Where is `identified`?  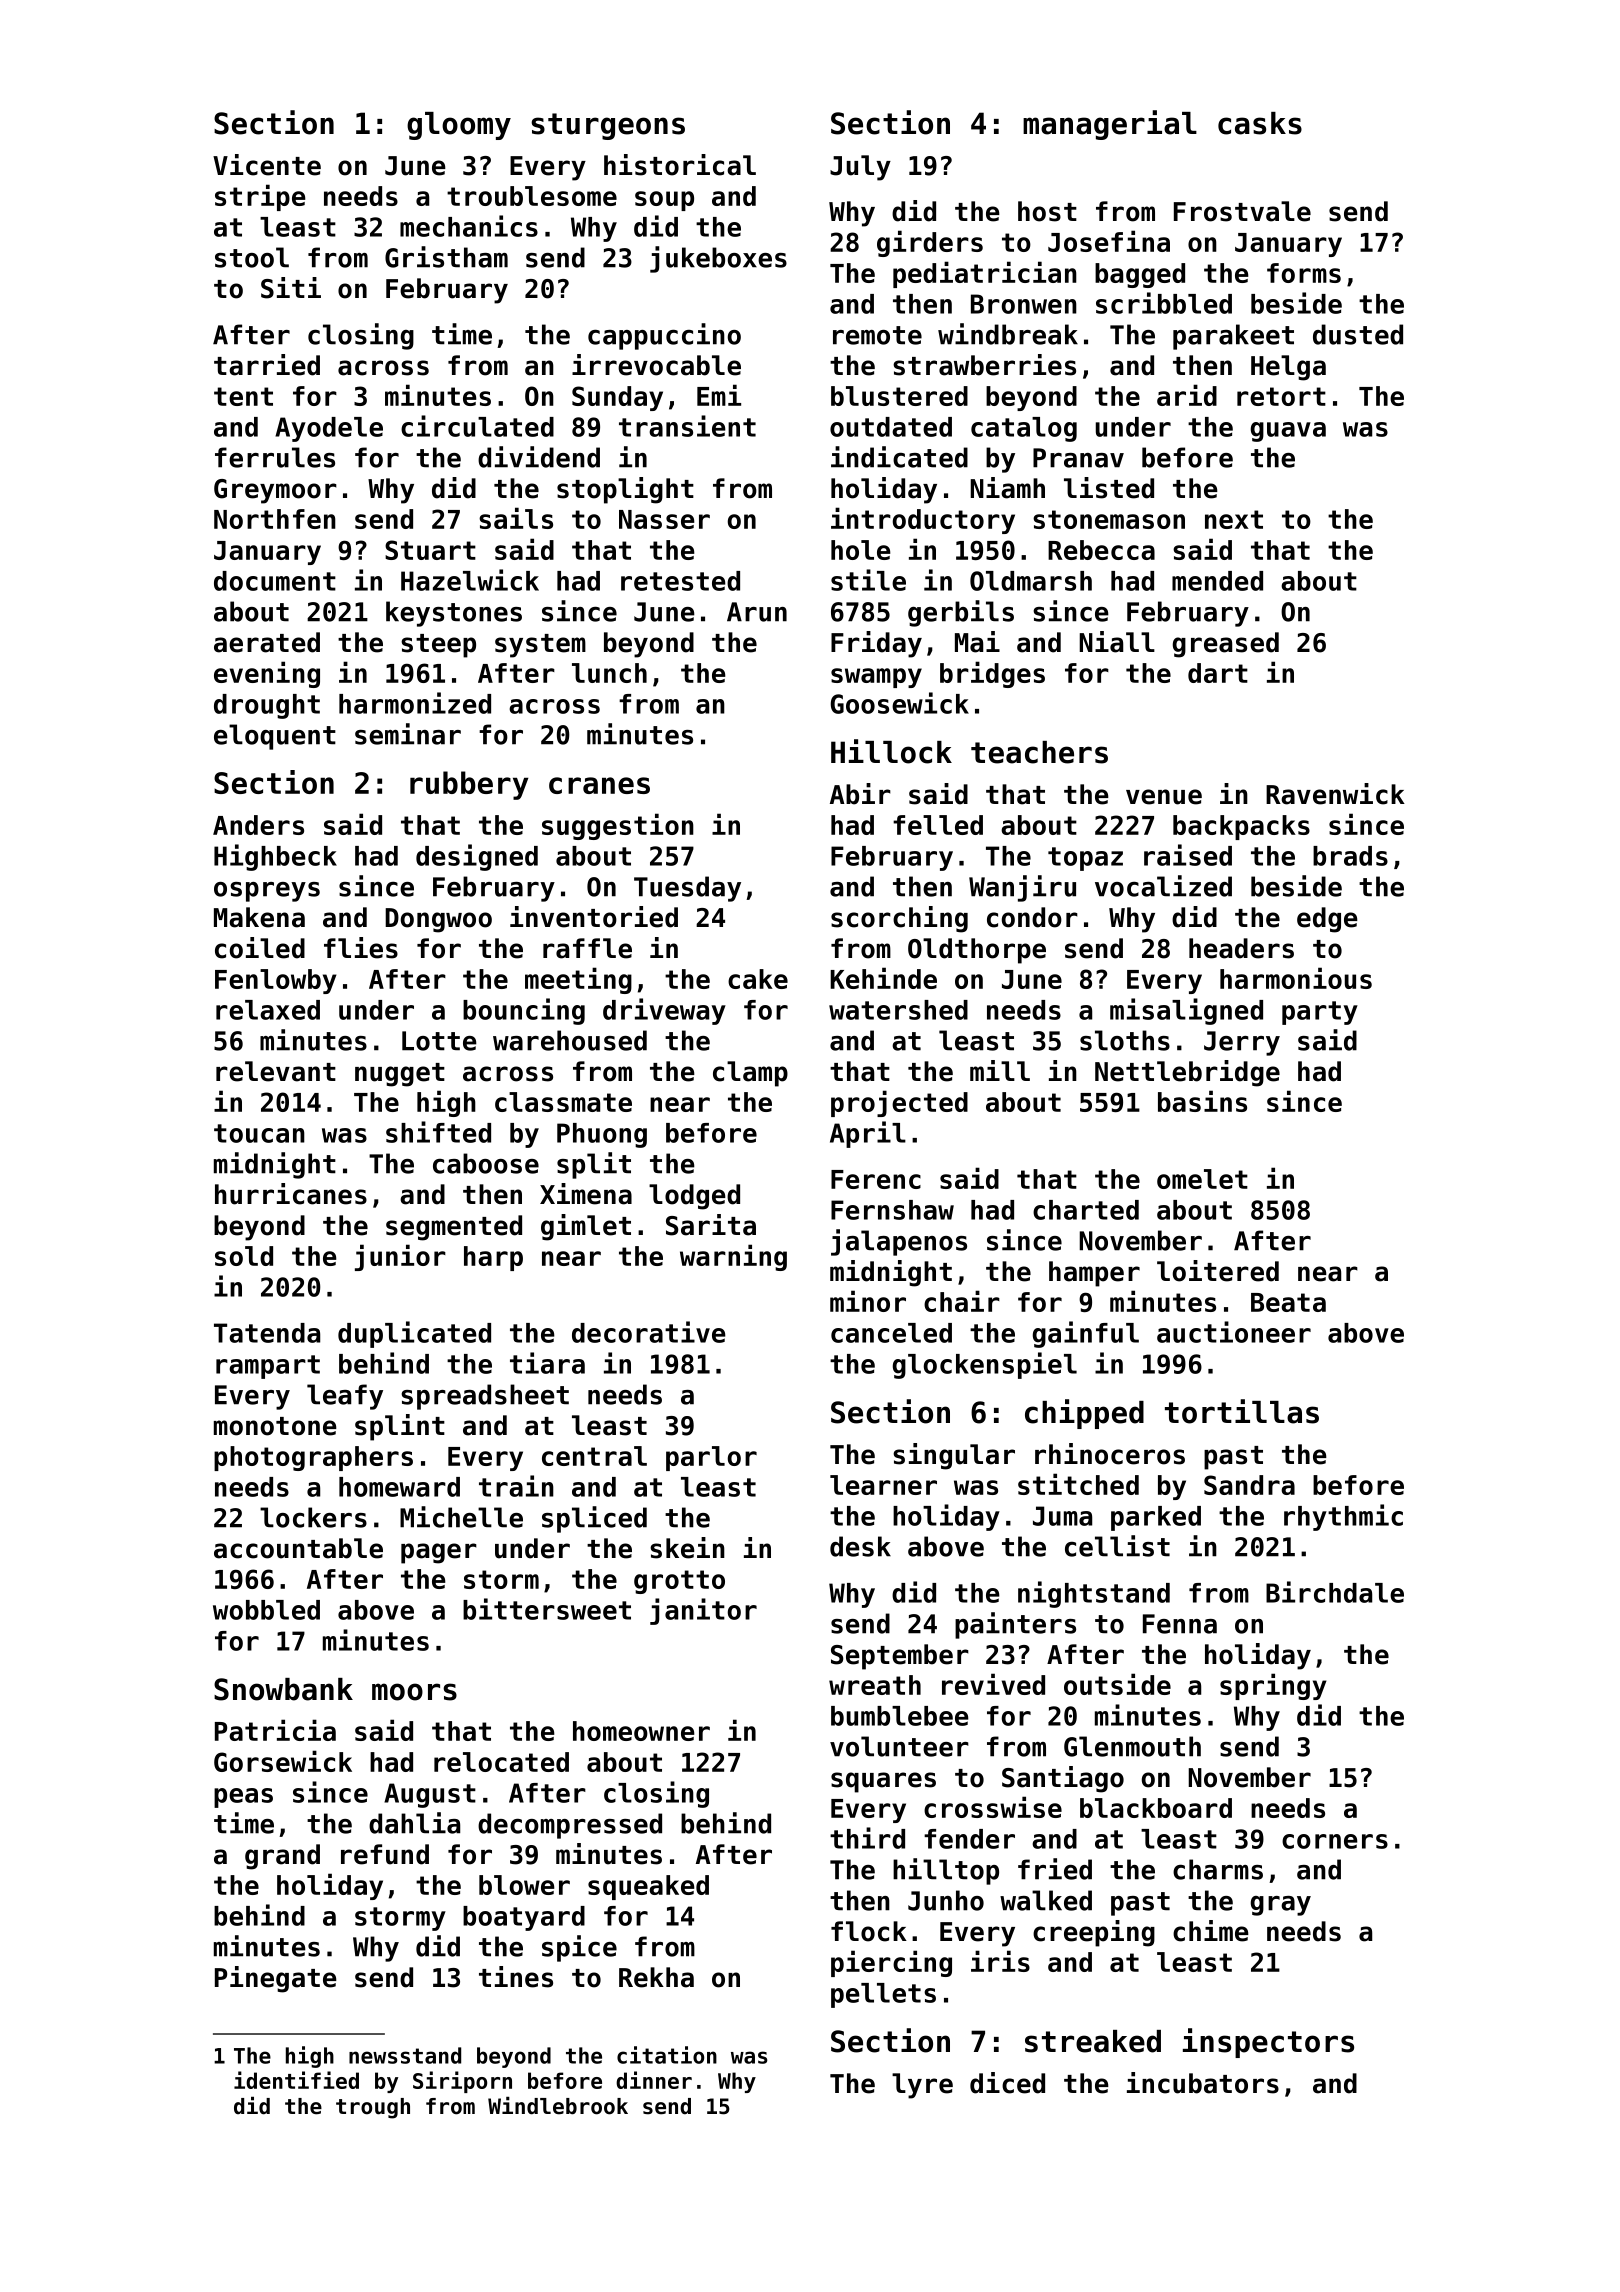 identified is located at coordinates (296, 2080).
